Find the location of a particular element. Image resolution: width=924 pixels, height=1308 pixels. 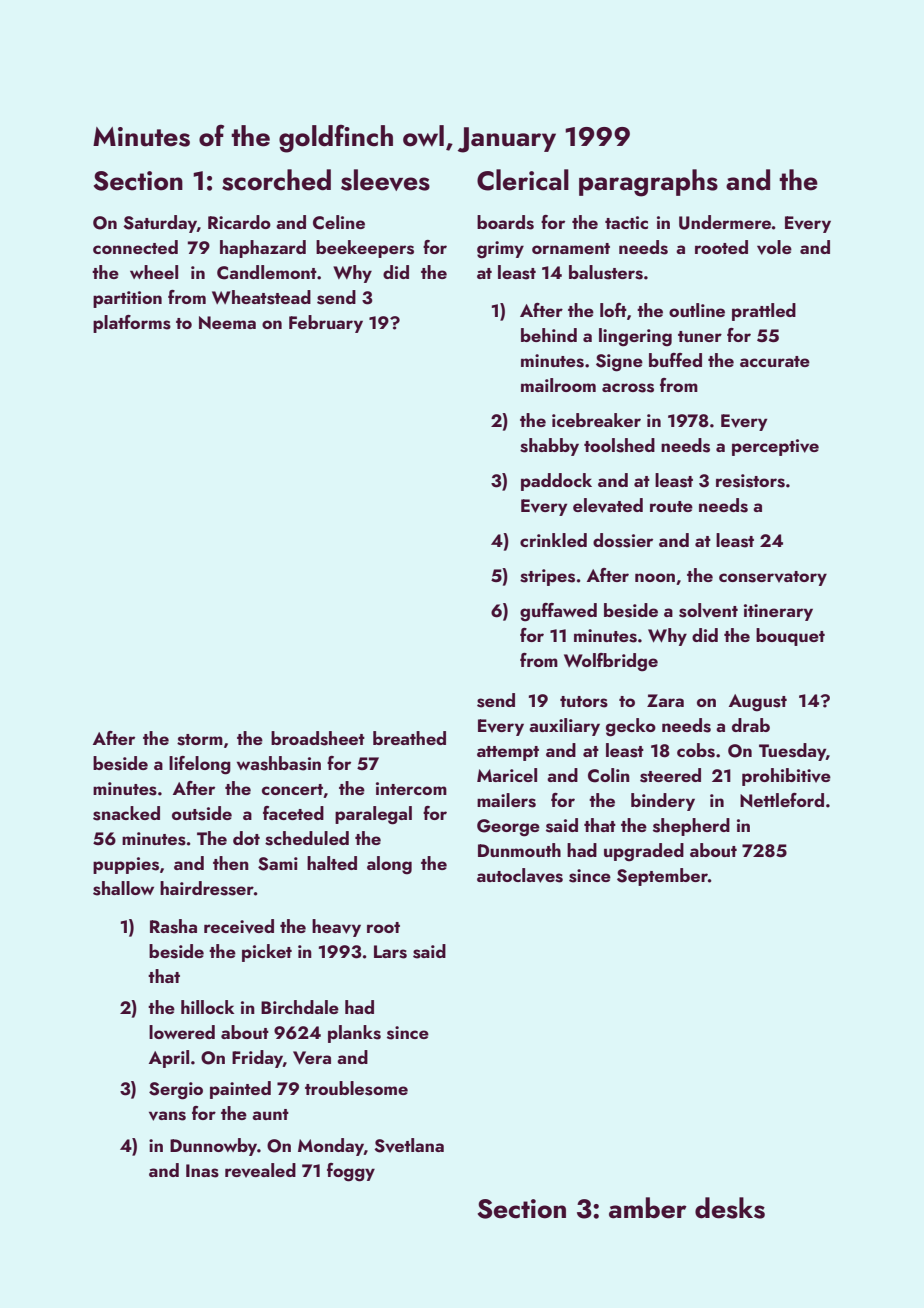

vans is located at coordinates (167, 1116).
